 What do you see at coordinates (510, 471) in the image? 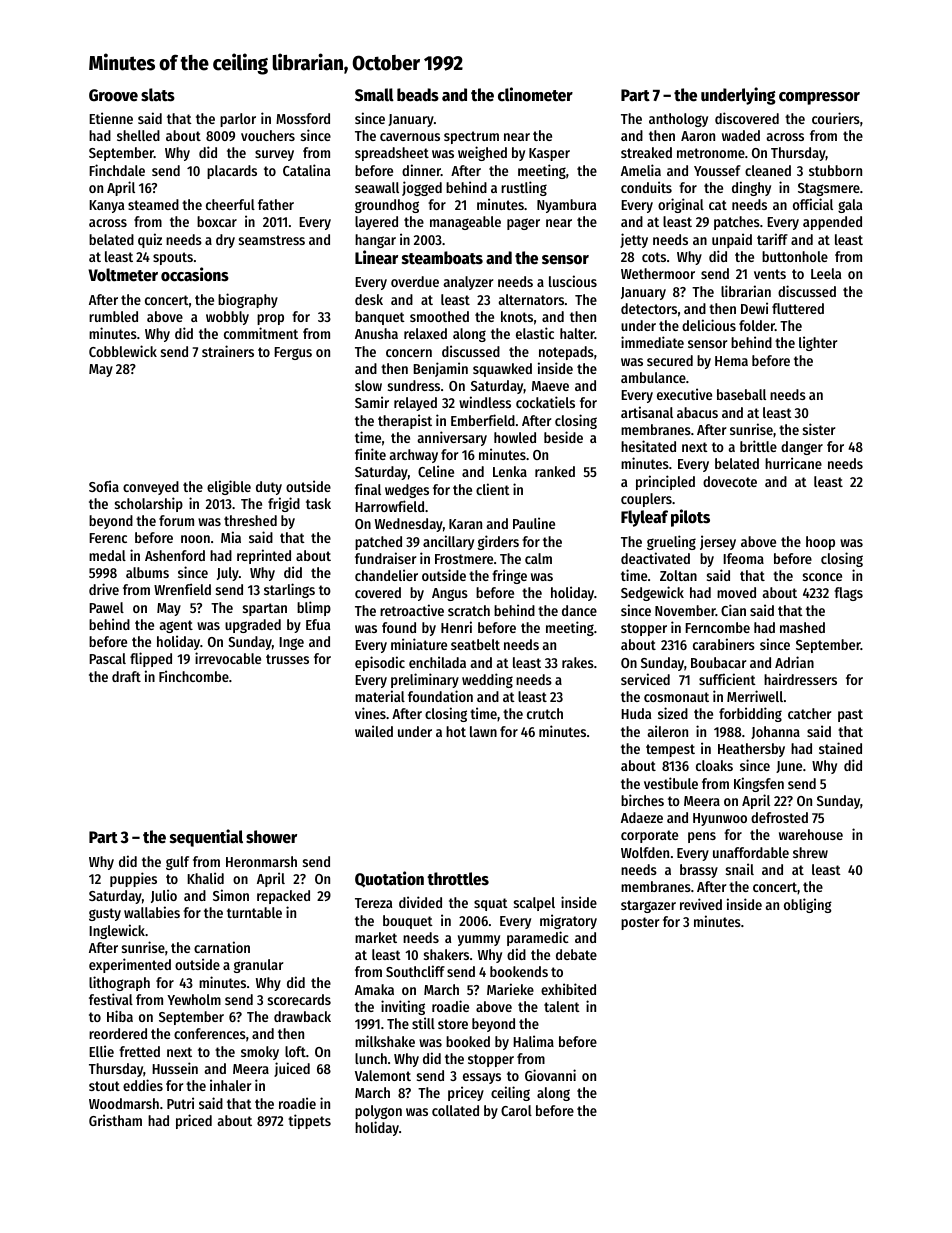
I see `Lenka` at bounding box center [510, 471].
